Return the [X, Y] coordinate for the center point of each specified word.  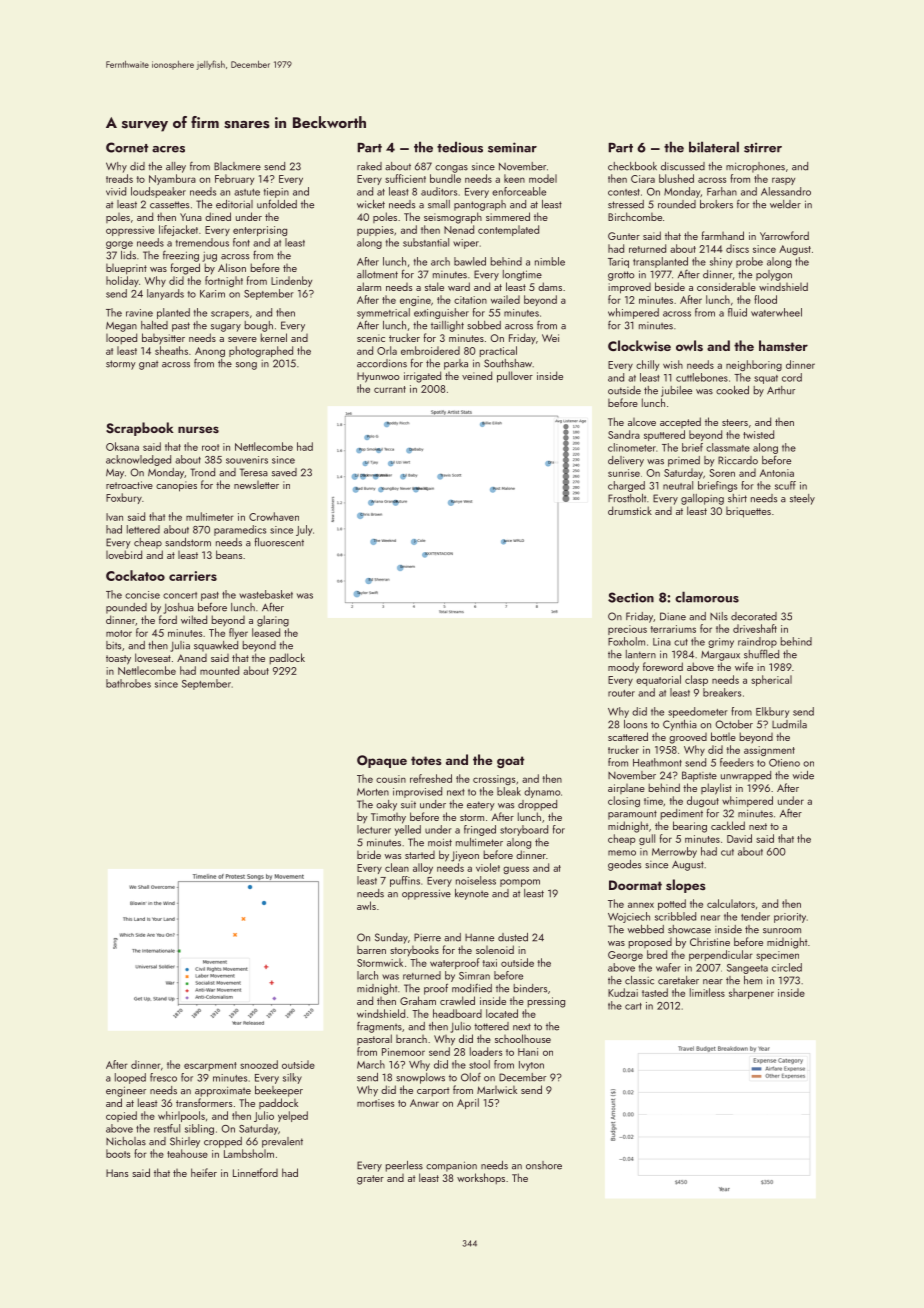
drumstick [630, 510]
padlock [287, 658]
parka [456, 364]
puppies [375, 231]
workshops [481, 1178]
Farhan [722, 191]
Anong [210, 352]
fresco [163, 1077]
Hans [117, 1173]
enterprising [260, 231]
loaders [486, 1051]
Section [631, 597]
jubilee [676, 391]
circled [787, 967]
